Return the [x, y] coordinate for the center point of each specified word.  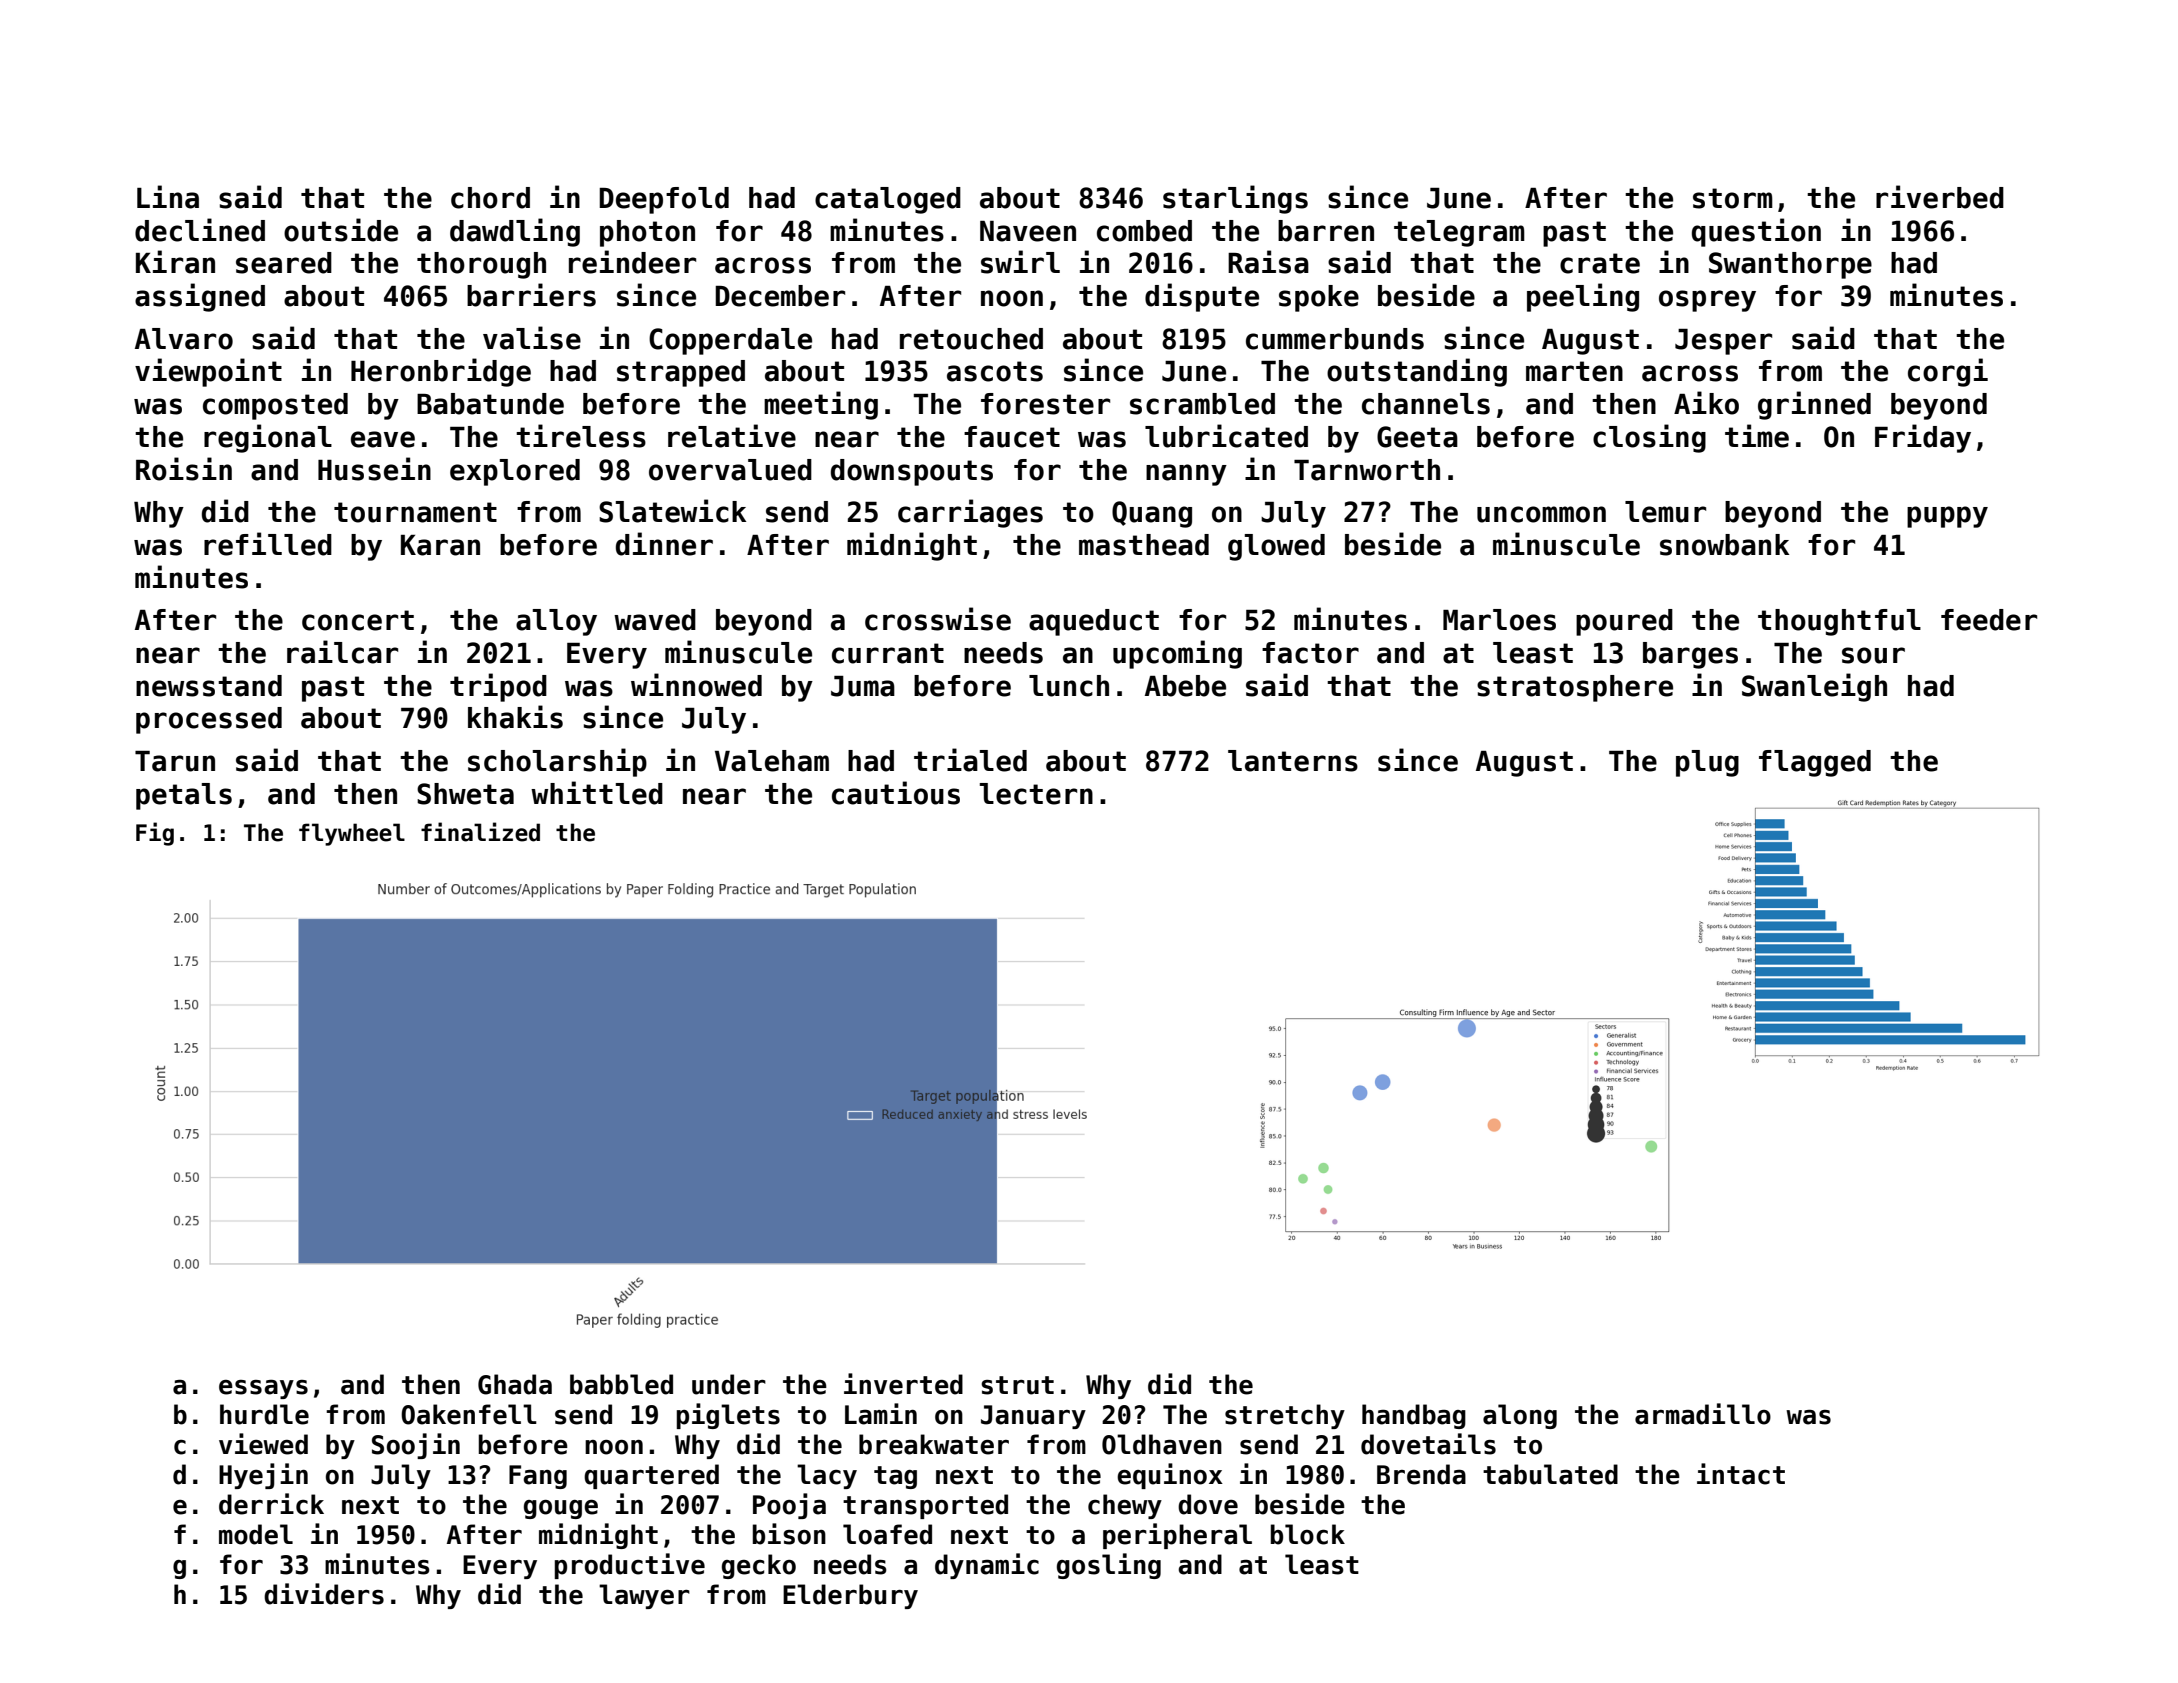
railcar [342, 652]
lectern [1036, 794]
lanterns [1293, 761]
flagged [1815, 763]
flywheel [352, 834]
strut [1017, 1385]
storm [1733, 198]
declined [200, 230]
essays [263, 1389]
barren [1326, 231]
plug [1707, 763]
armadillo [1703, 1414]
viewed [263, 1444]
